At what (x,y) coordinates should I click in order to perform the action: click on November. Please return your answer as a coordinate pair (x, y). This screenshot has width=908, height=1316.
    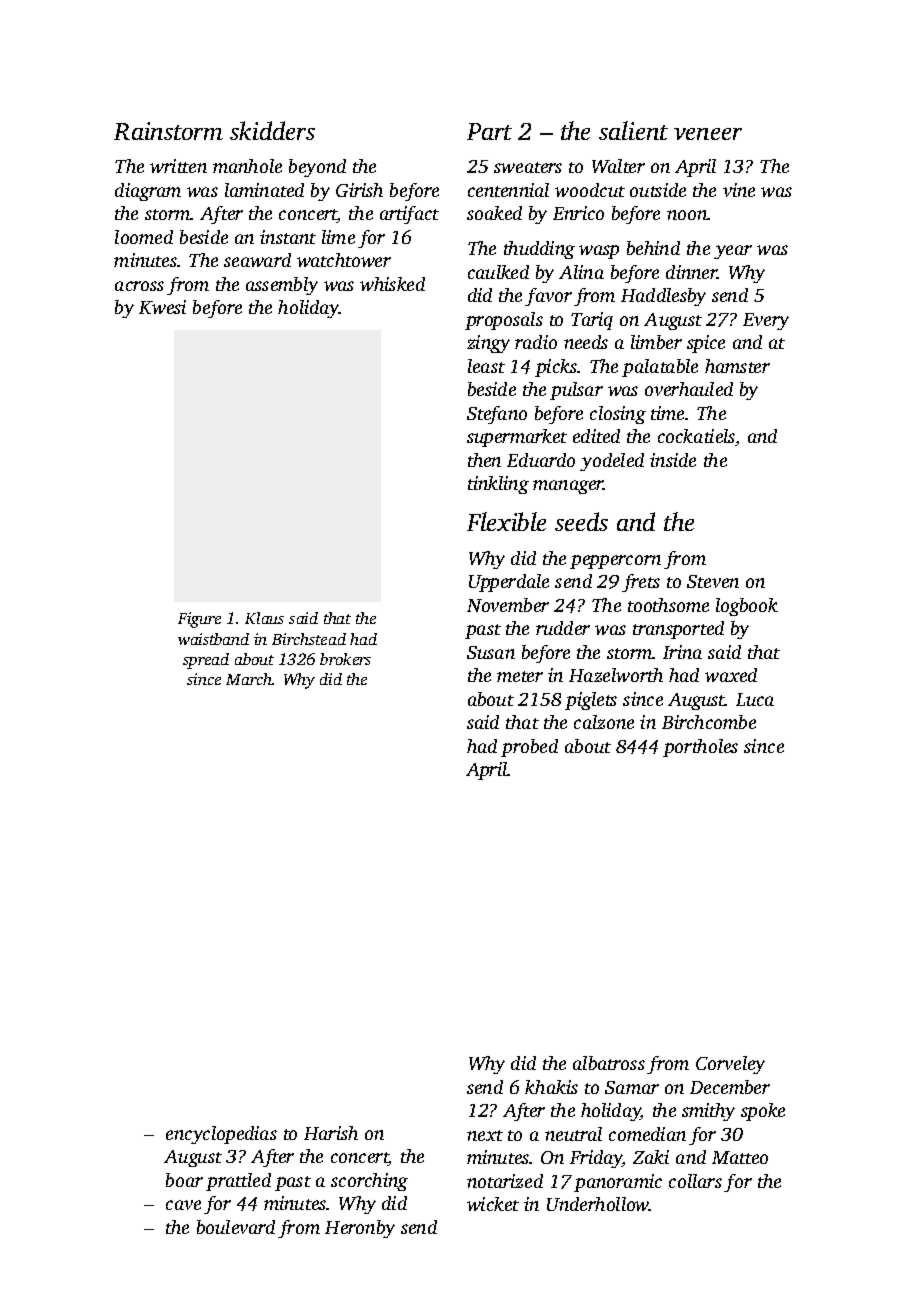
    Looking at the image, I should click on (508, 605).
